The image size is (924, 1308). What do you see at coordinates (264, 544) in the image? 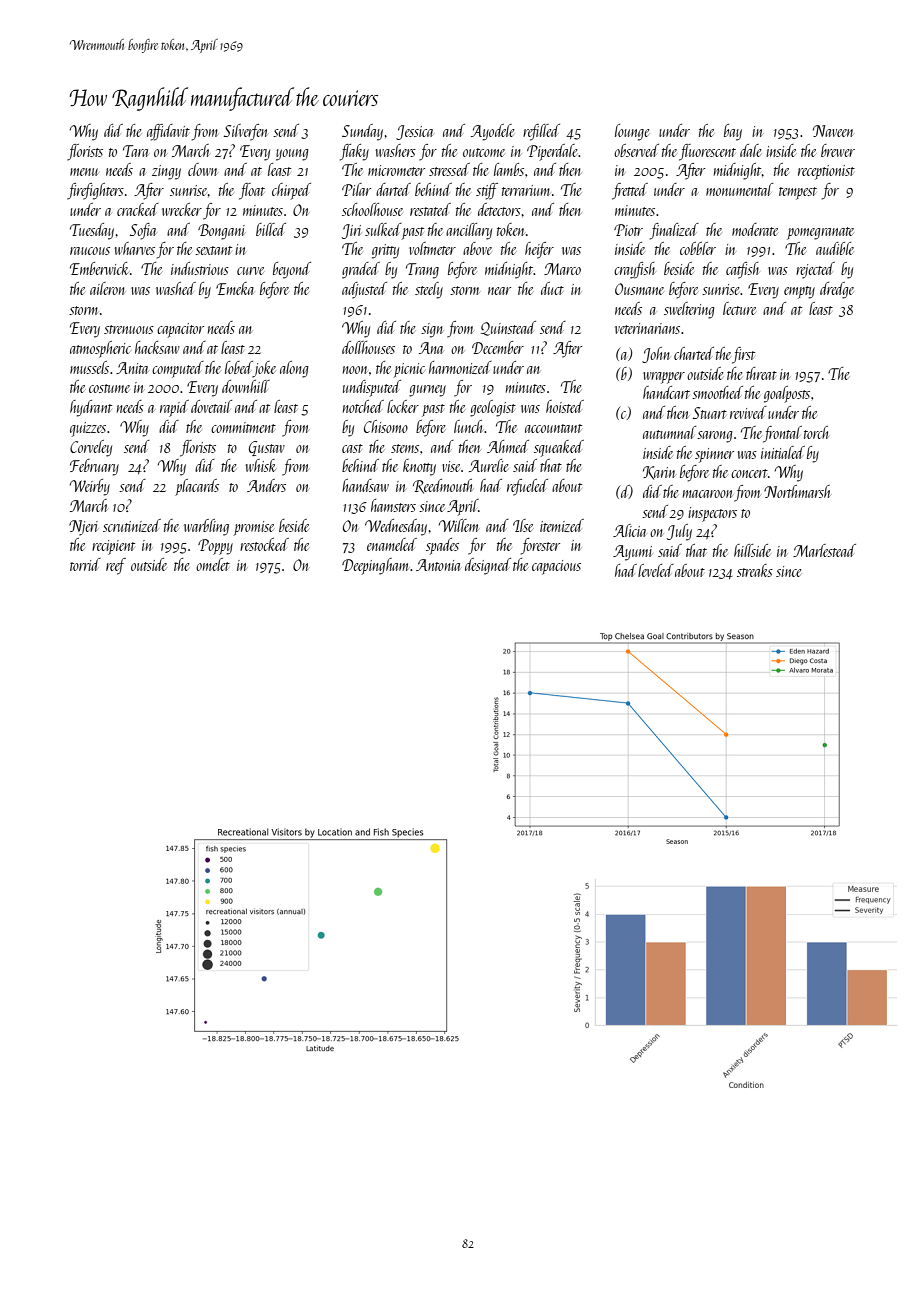
I see `restocked` at bounding box center [264, 544].
